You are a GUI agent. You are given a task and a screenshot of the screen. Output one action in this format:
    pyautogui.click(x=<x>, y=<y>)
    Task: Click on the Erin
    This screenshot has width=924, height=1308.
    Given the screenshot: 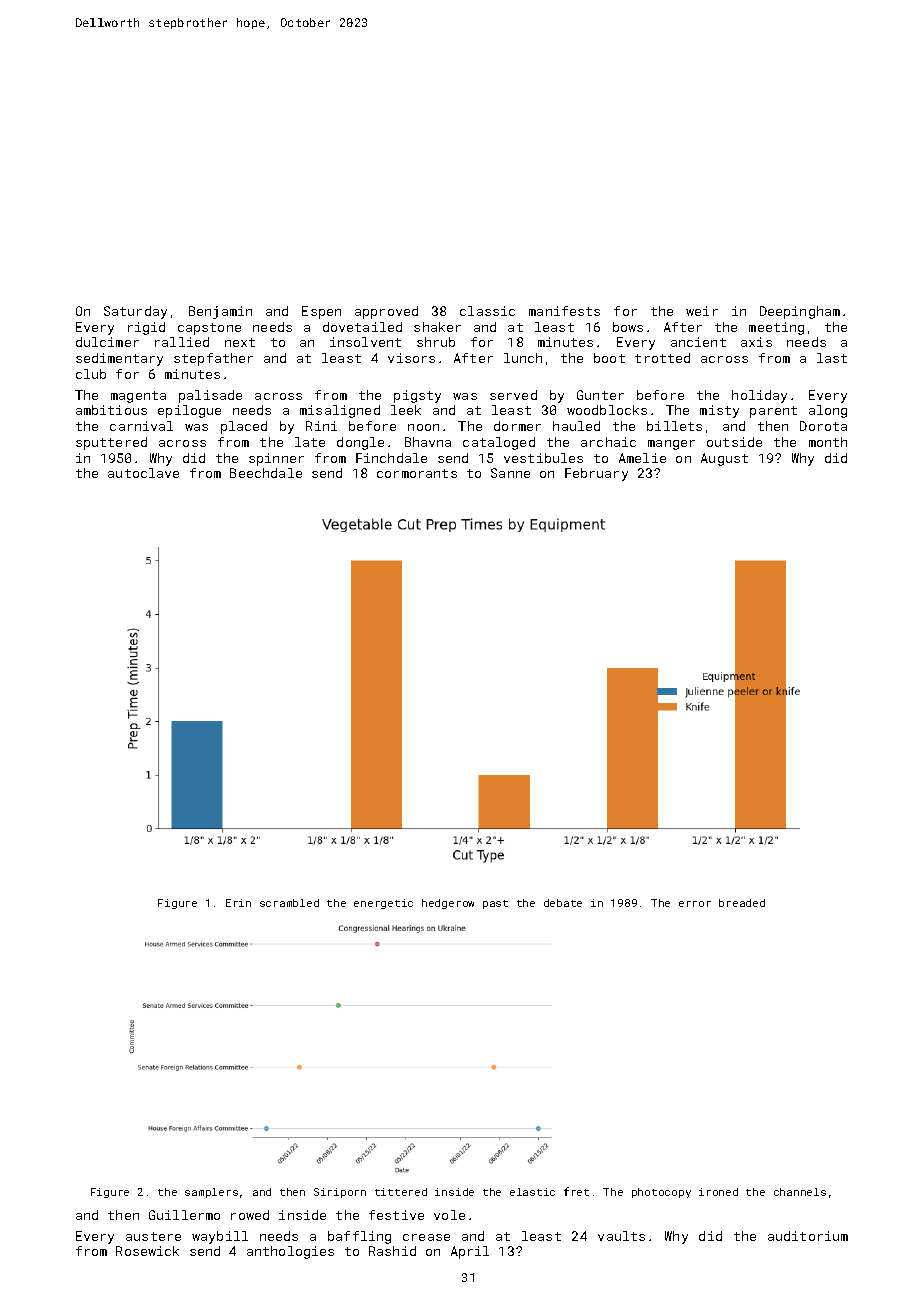 What is the action you would take?
    pyautogui.click(x=238, y=903)
